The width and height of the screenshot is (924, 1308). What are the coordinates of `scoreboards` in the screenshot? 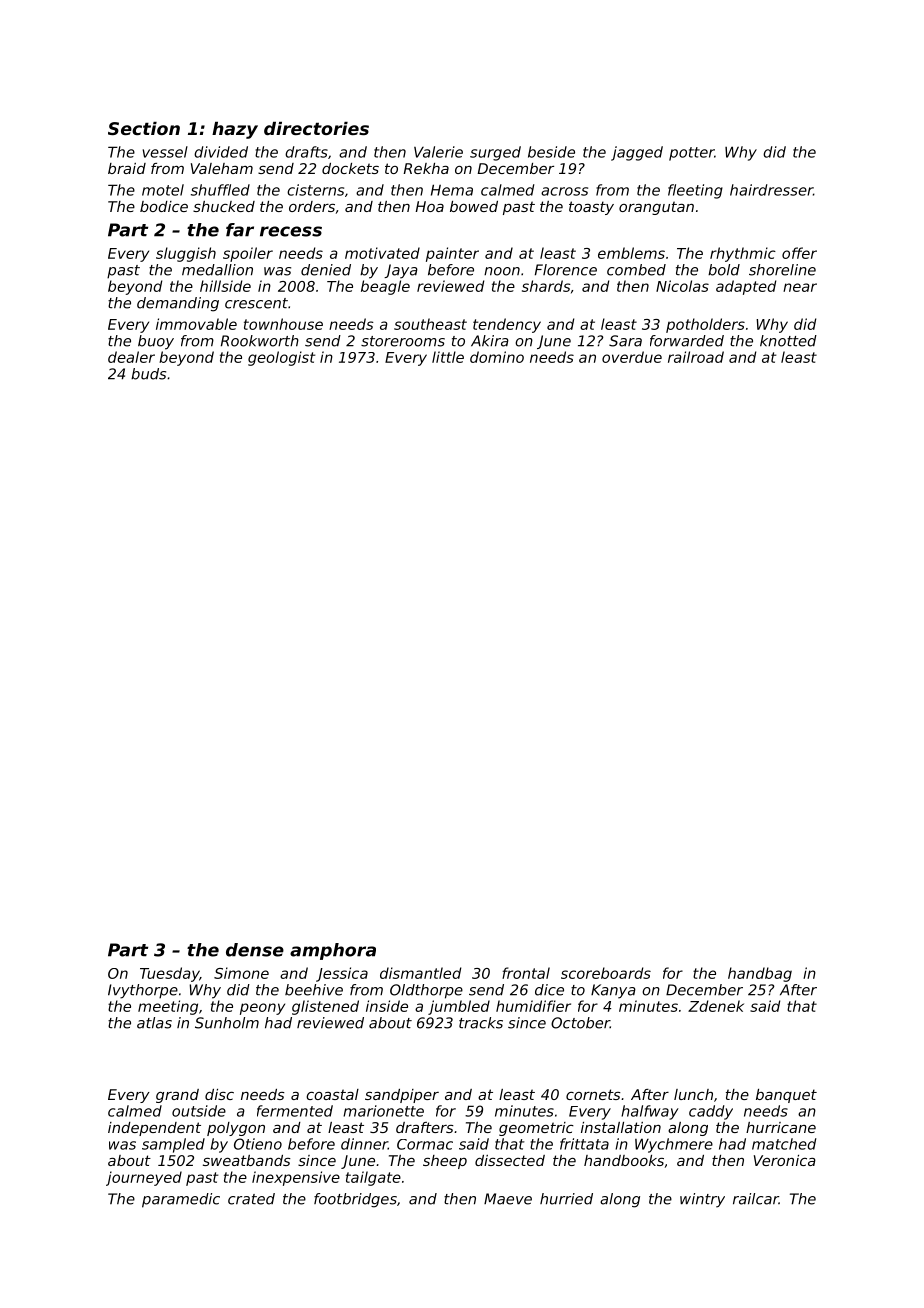 It's located at (606, 973).
